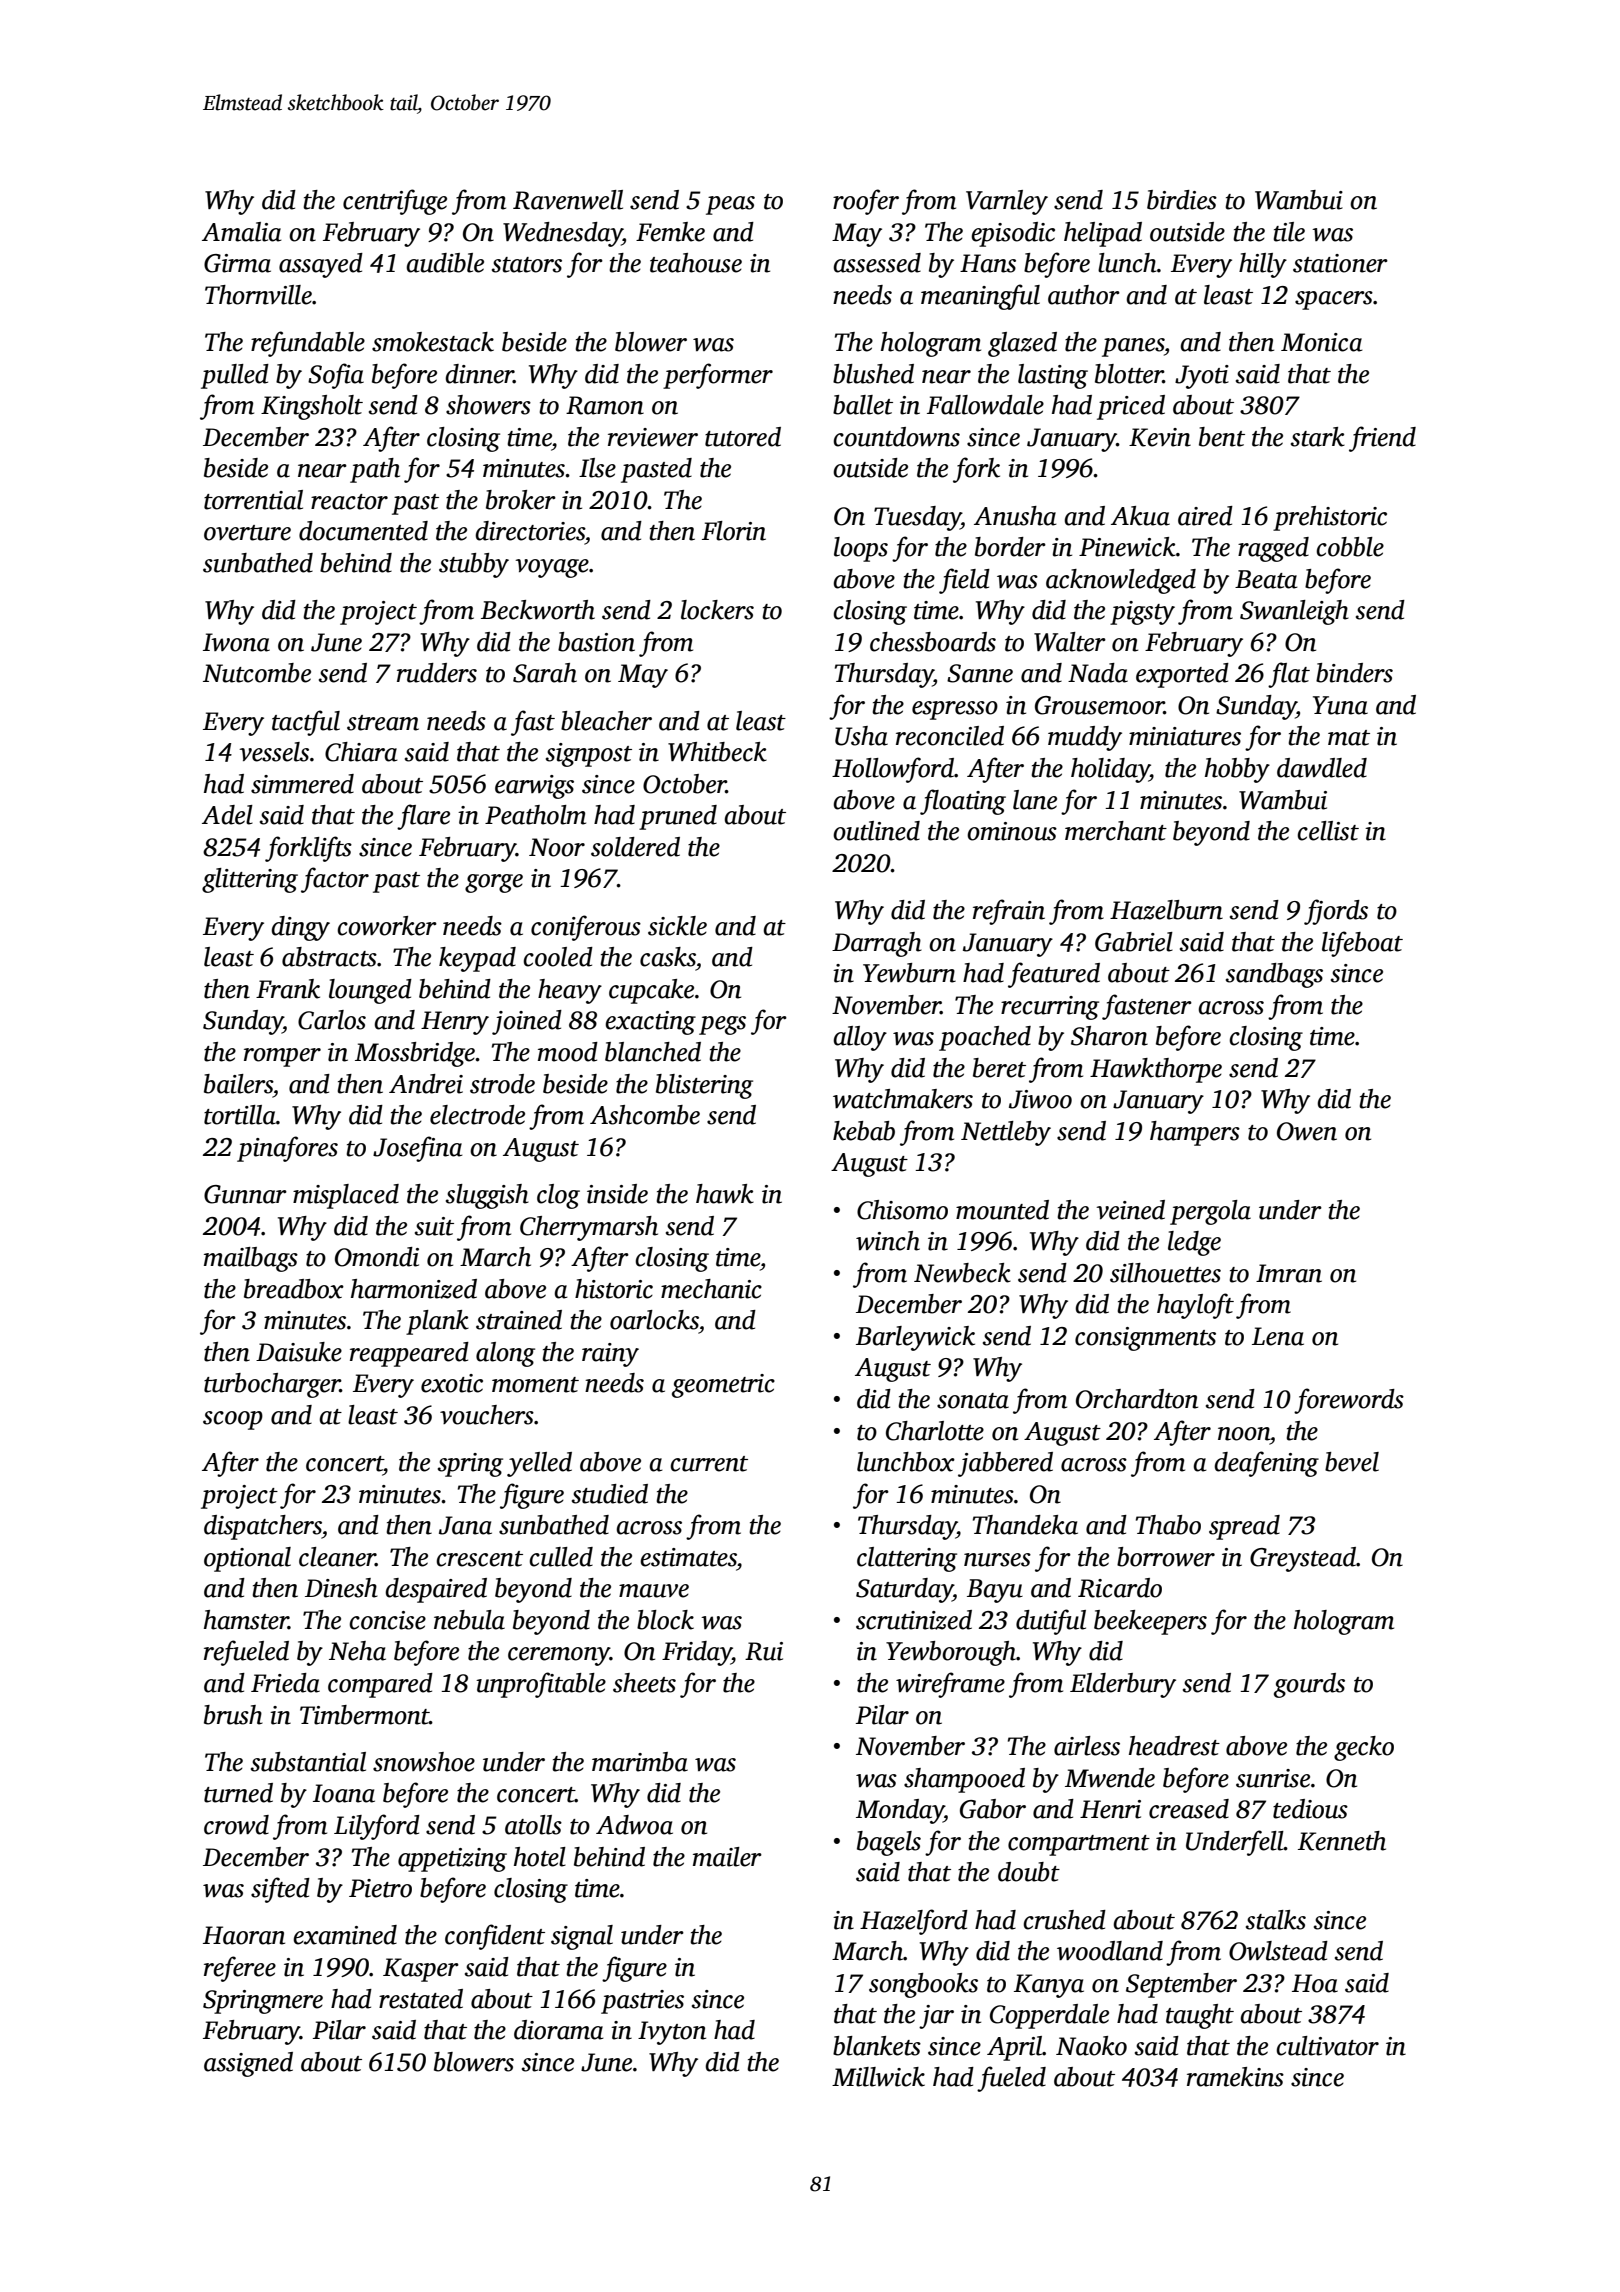 The width and height of the screenshot is (1620, 2292). Describe the element at coordinates (1289, 232) in the screenshot. I see `tile` at that location.
